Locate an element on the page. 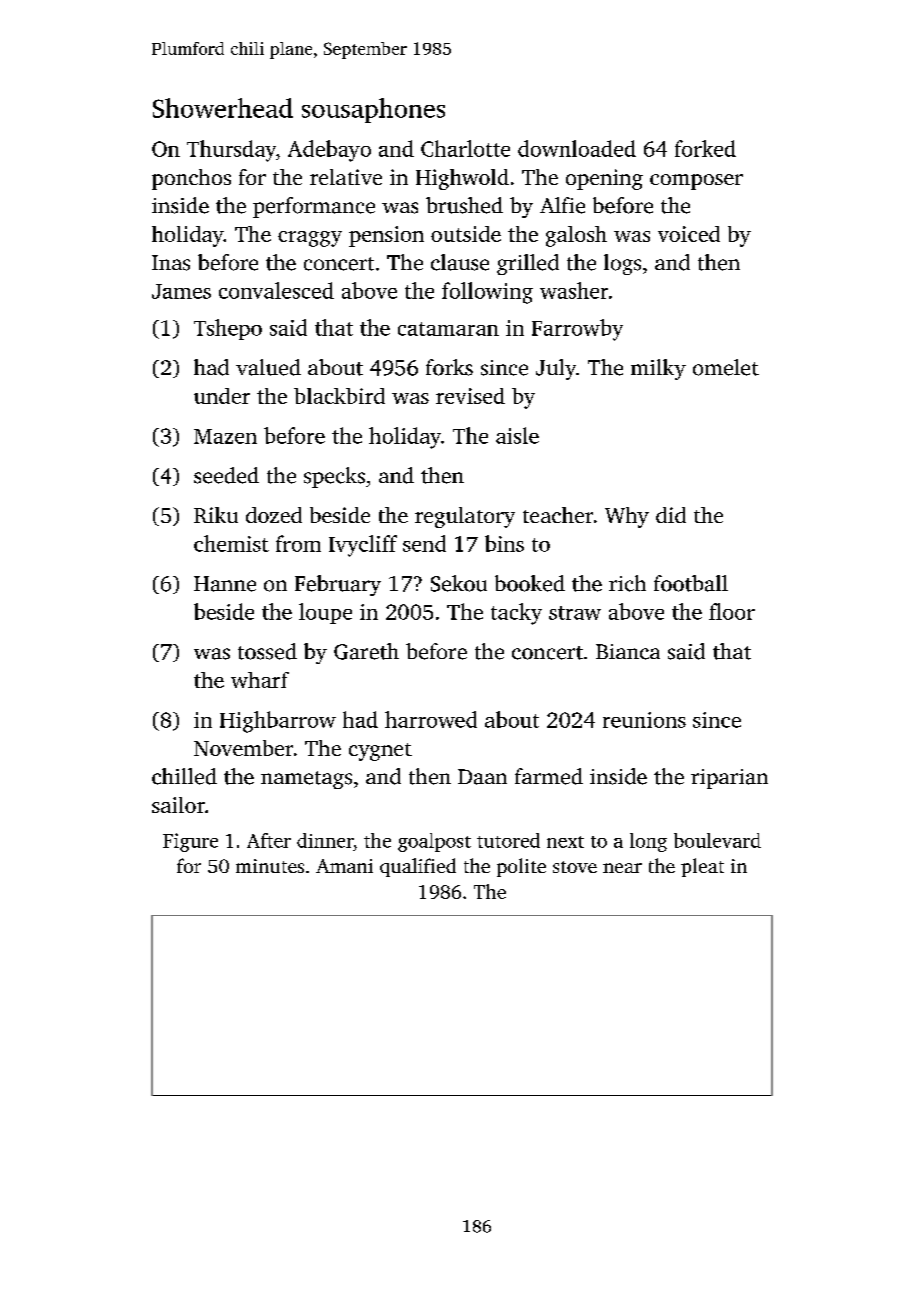  near is located at coordinates (622, 868).
